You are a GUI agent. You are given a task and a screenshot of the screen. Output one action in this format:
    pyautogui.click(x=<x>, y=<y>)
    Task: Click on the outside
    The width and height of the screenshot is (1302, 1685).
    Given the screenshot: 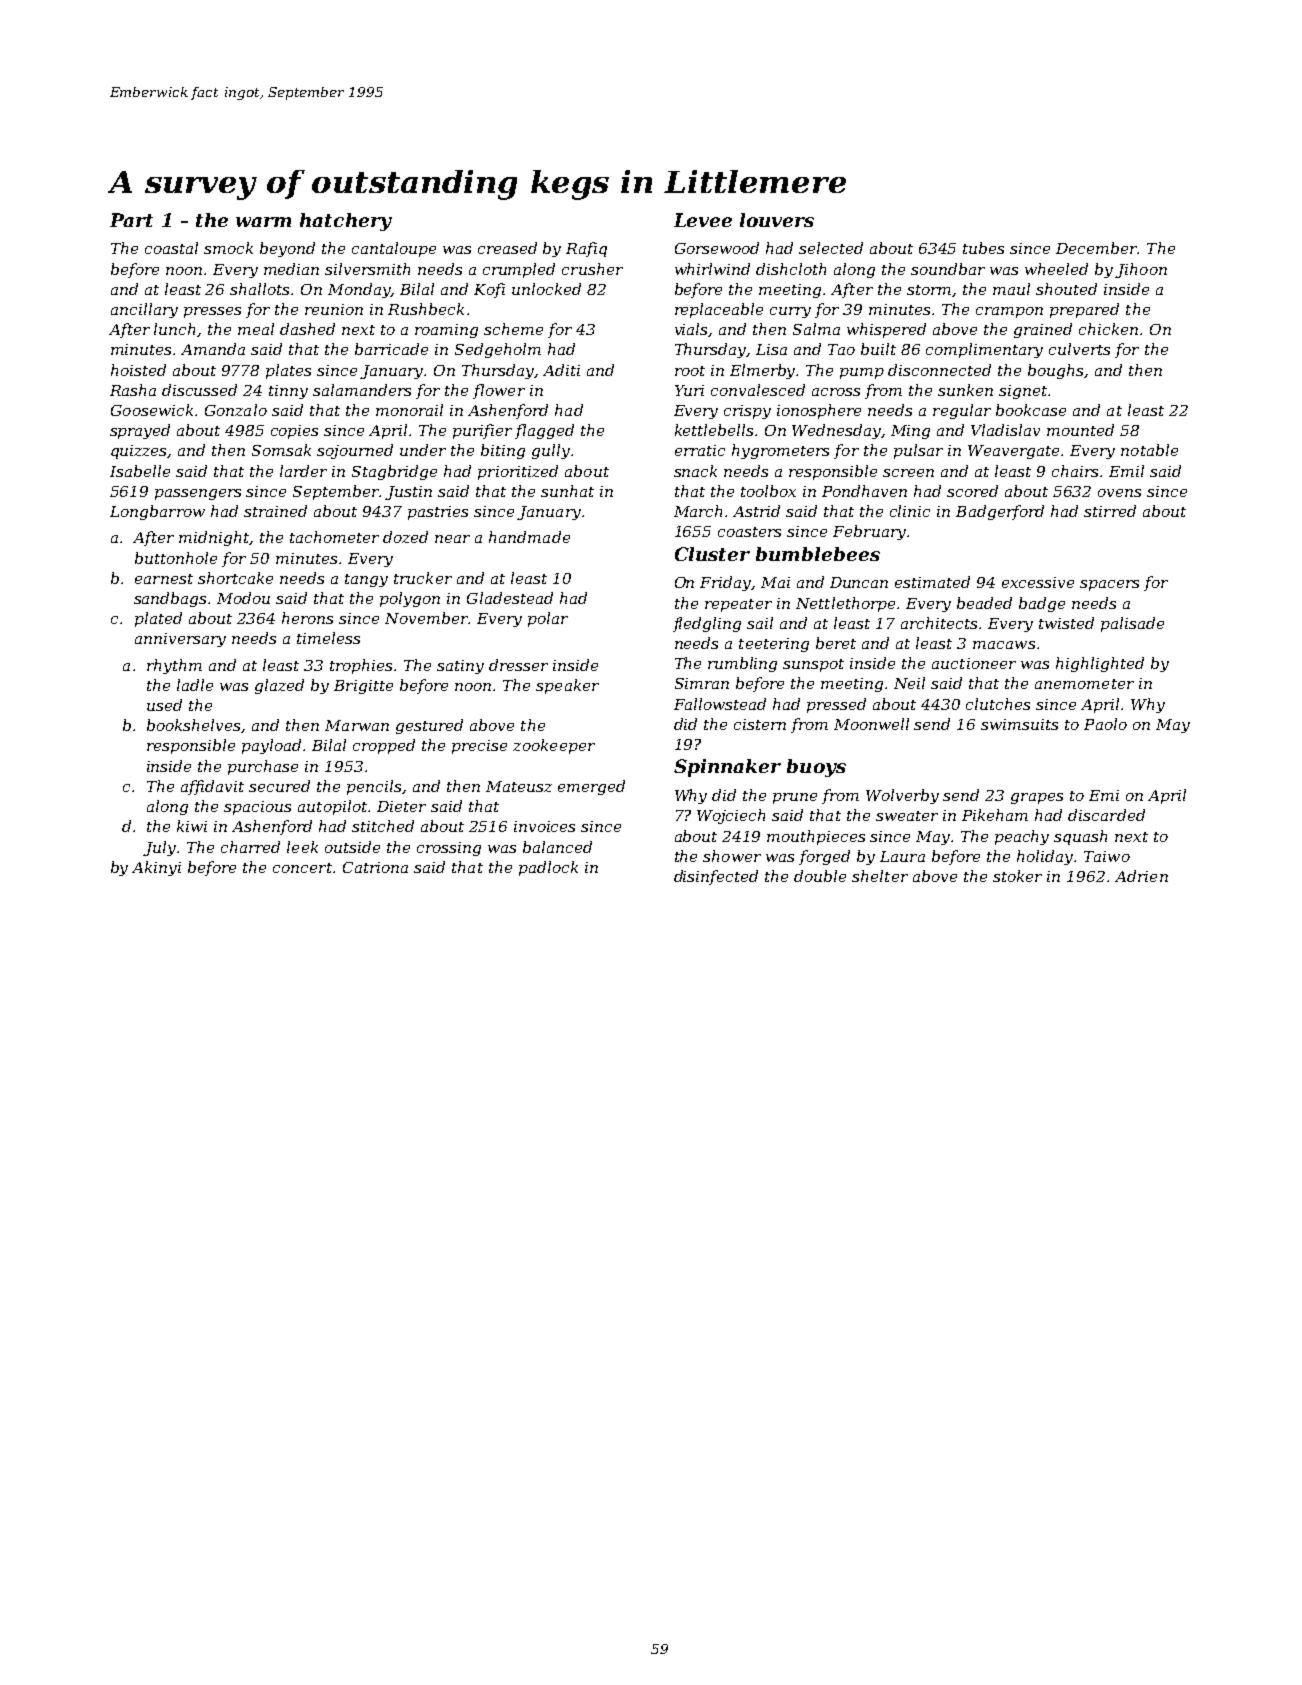 What is the action you would take?
    pyautogui.click(x=352, y=847)
